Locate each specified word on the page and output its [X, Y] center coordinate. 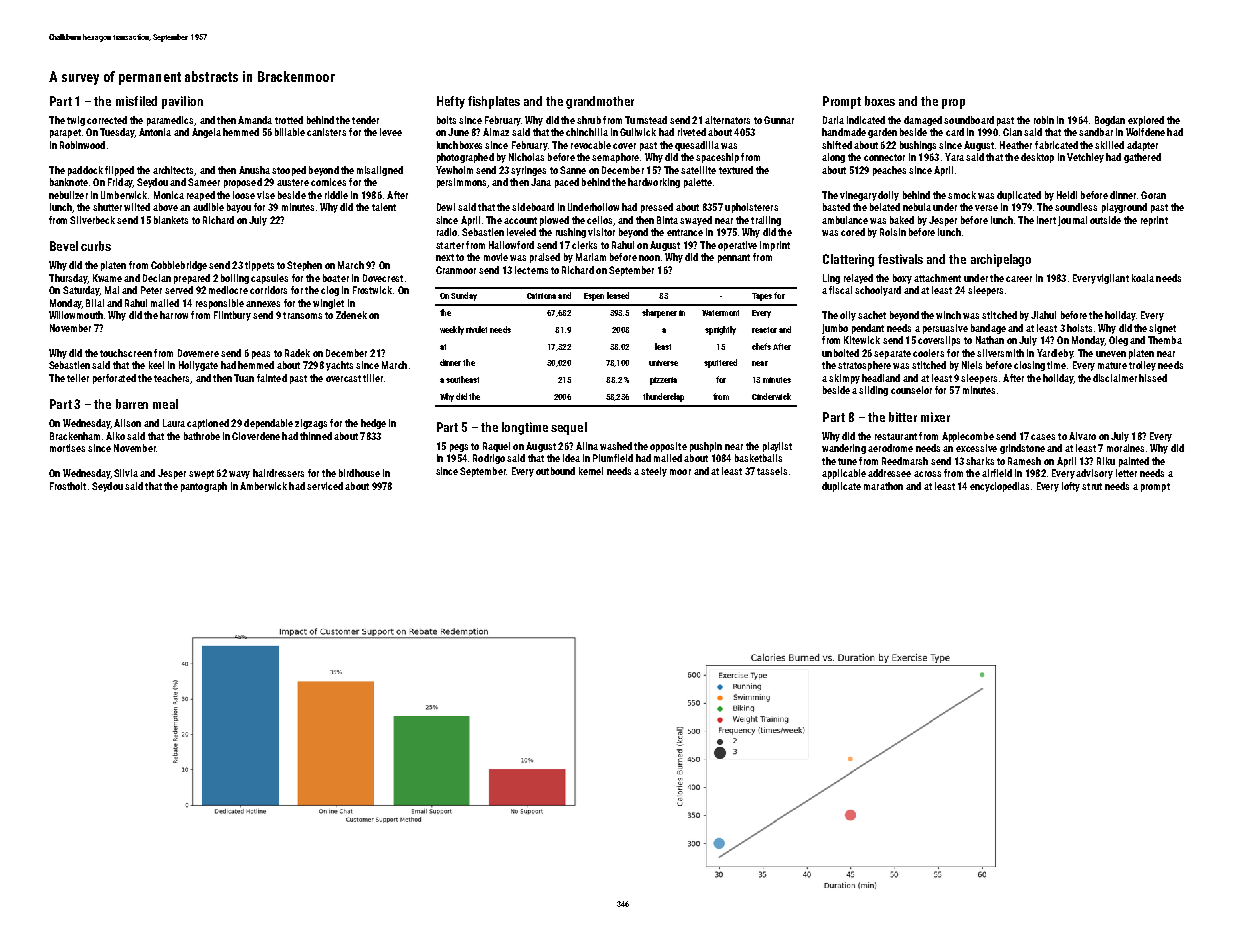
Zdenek [351, 315]
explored [1146, 121]
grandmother [600, 102]
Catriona [541, 296]
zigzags [311, 424]
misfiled [136, 101]
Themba [1165, 340]
